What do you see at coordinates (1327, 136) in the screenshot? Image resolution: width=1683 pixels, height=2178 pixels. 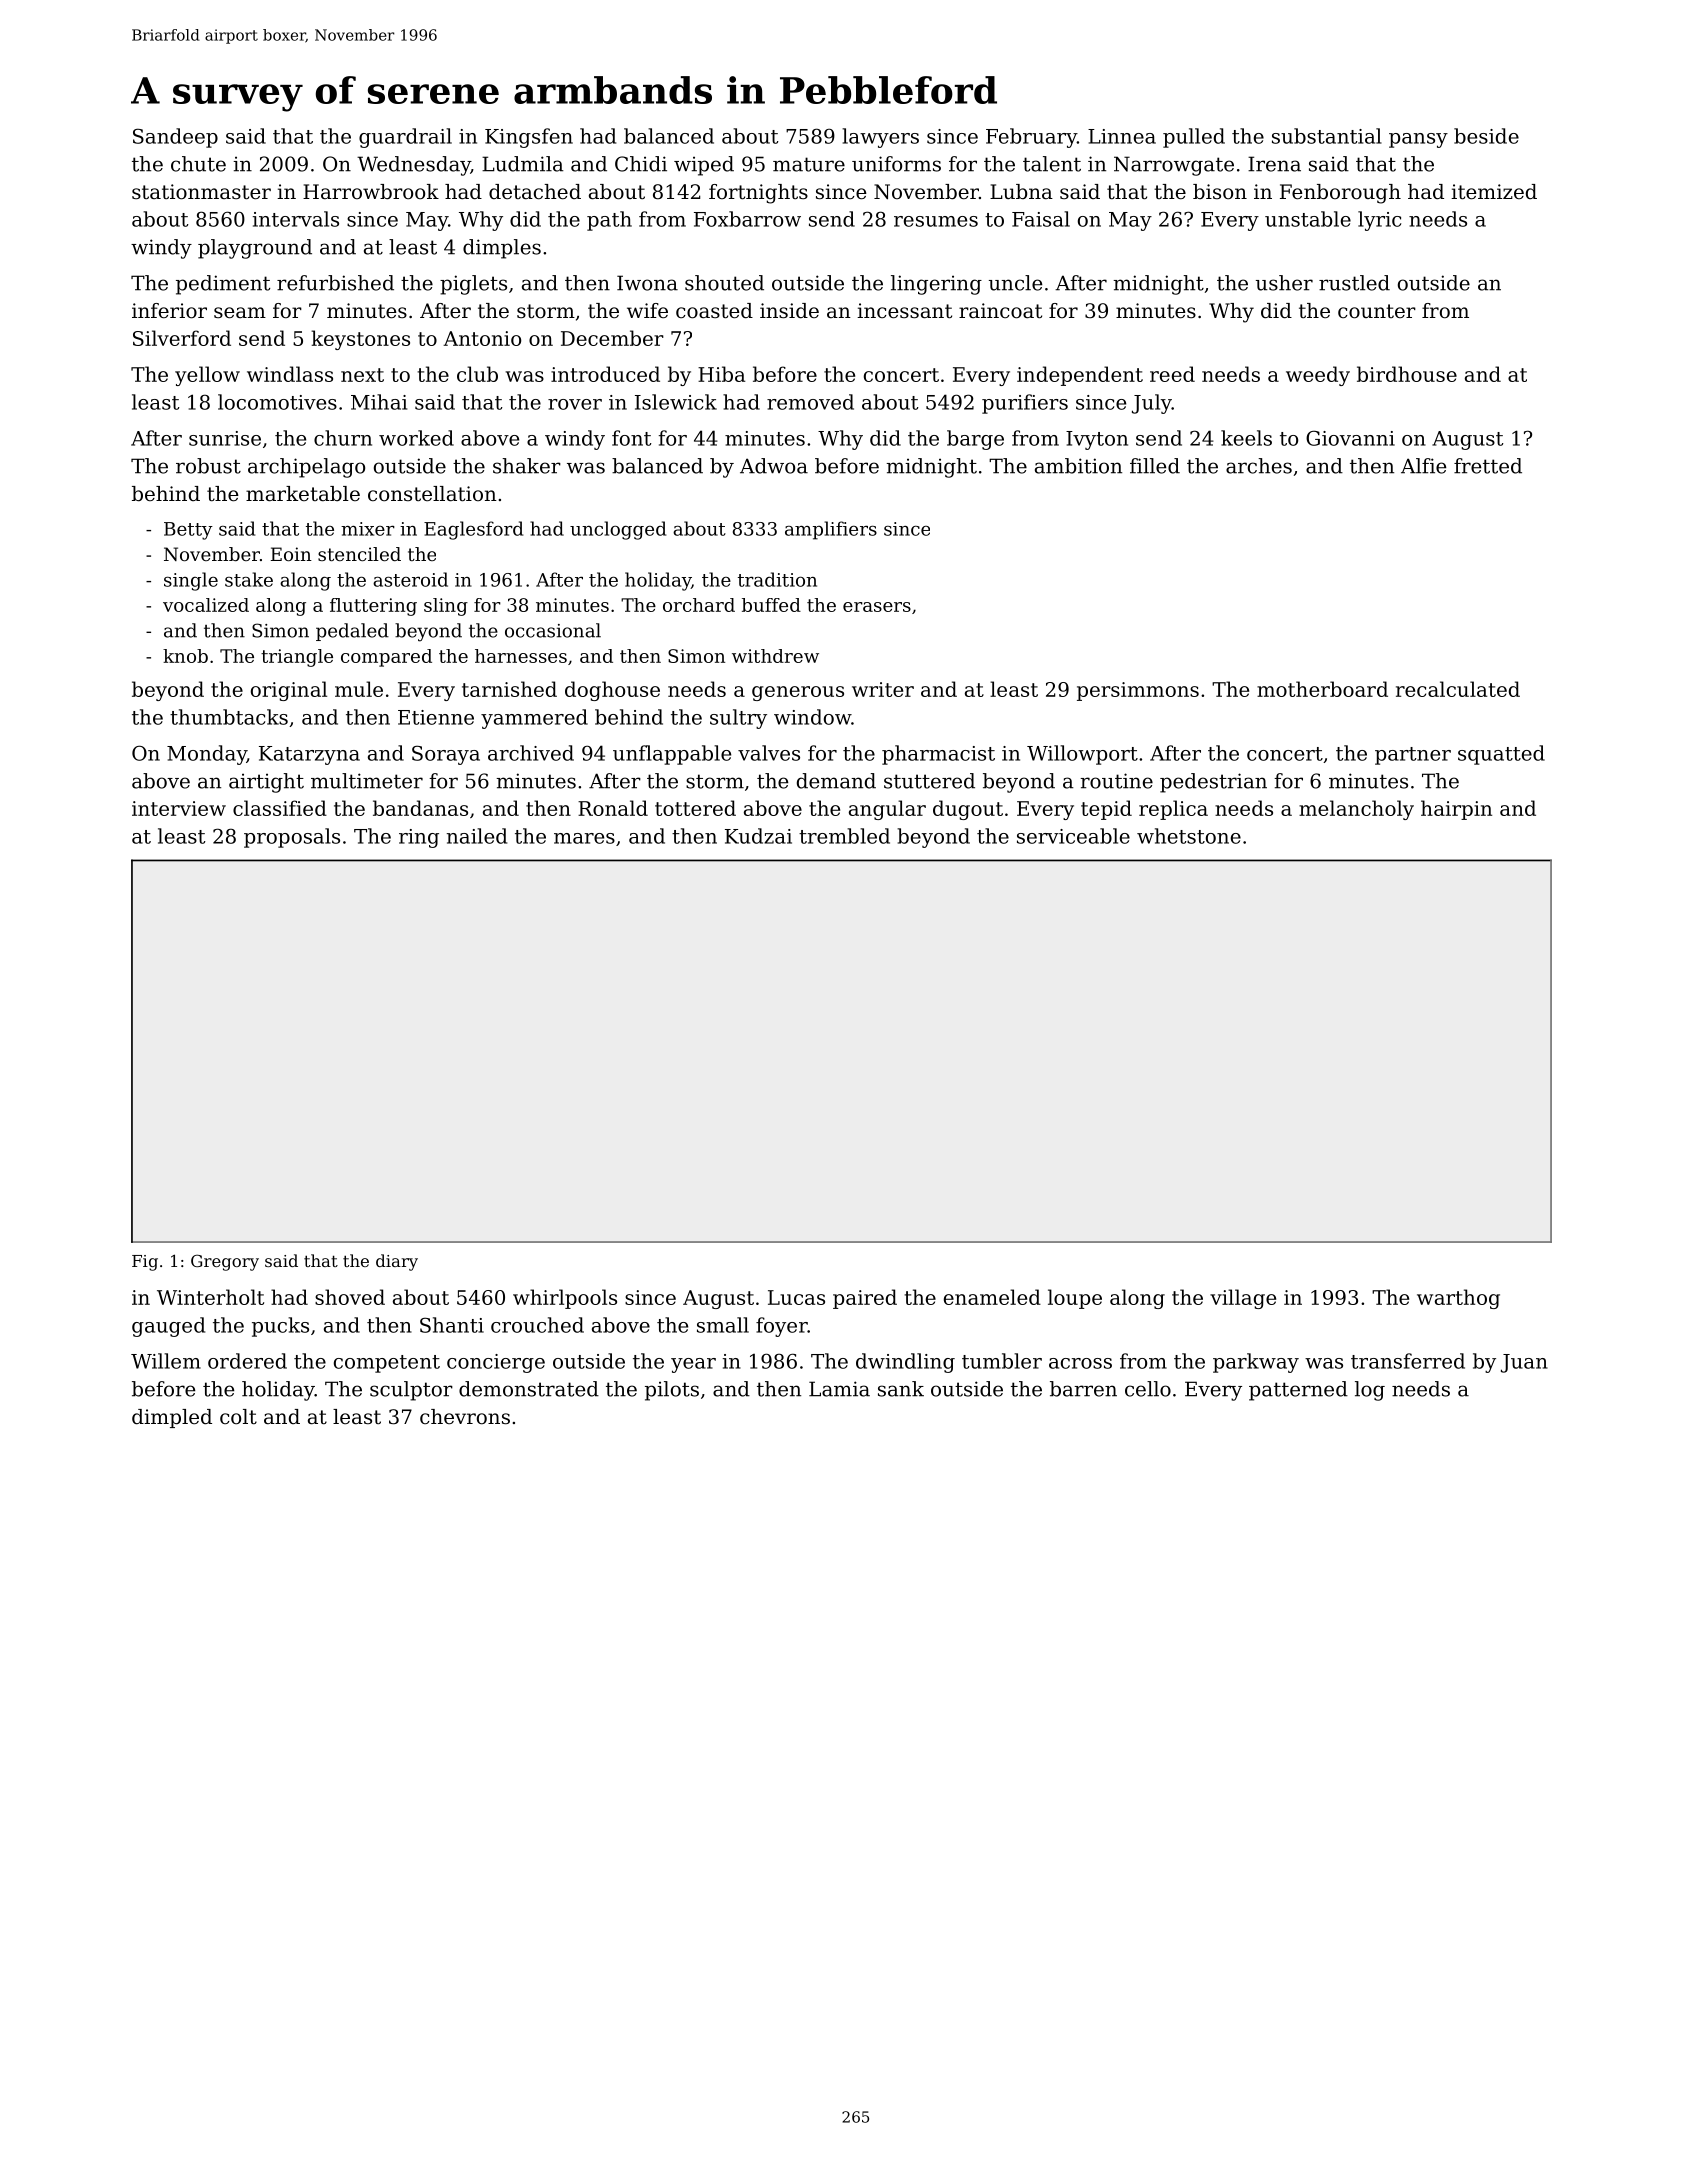 I see `substantial` at bounding box center [1327, 136].
